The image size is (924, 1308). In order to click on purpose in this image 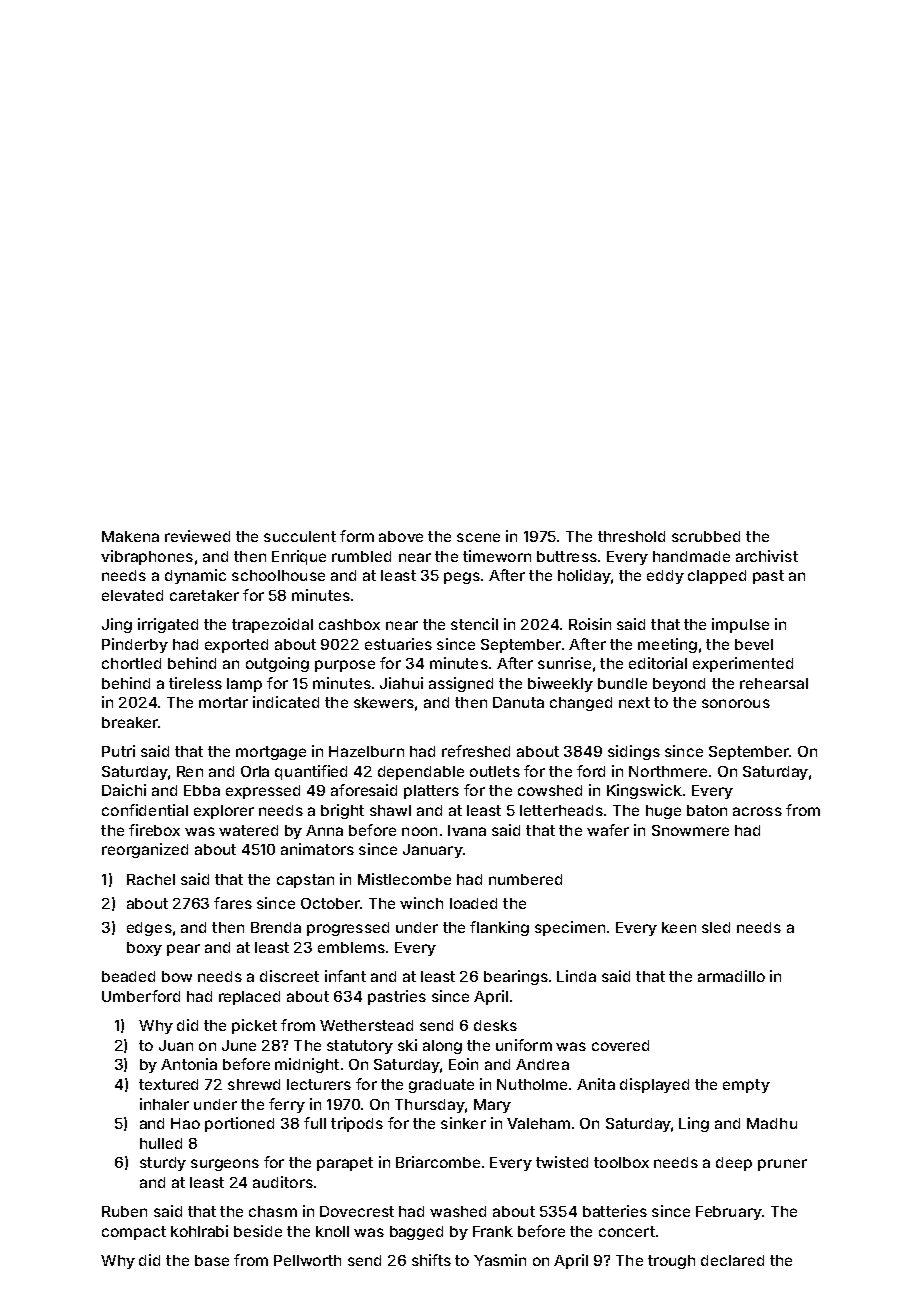, I will do `click(345, 666)`.
